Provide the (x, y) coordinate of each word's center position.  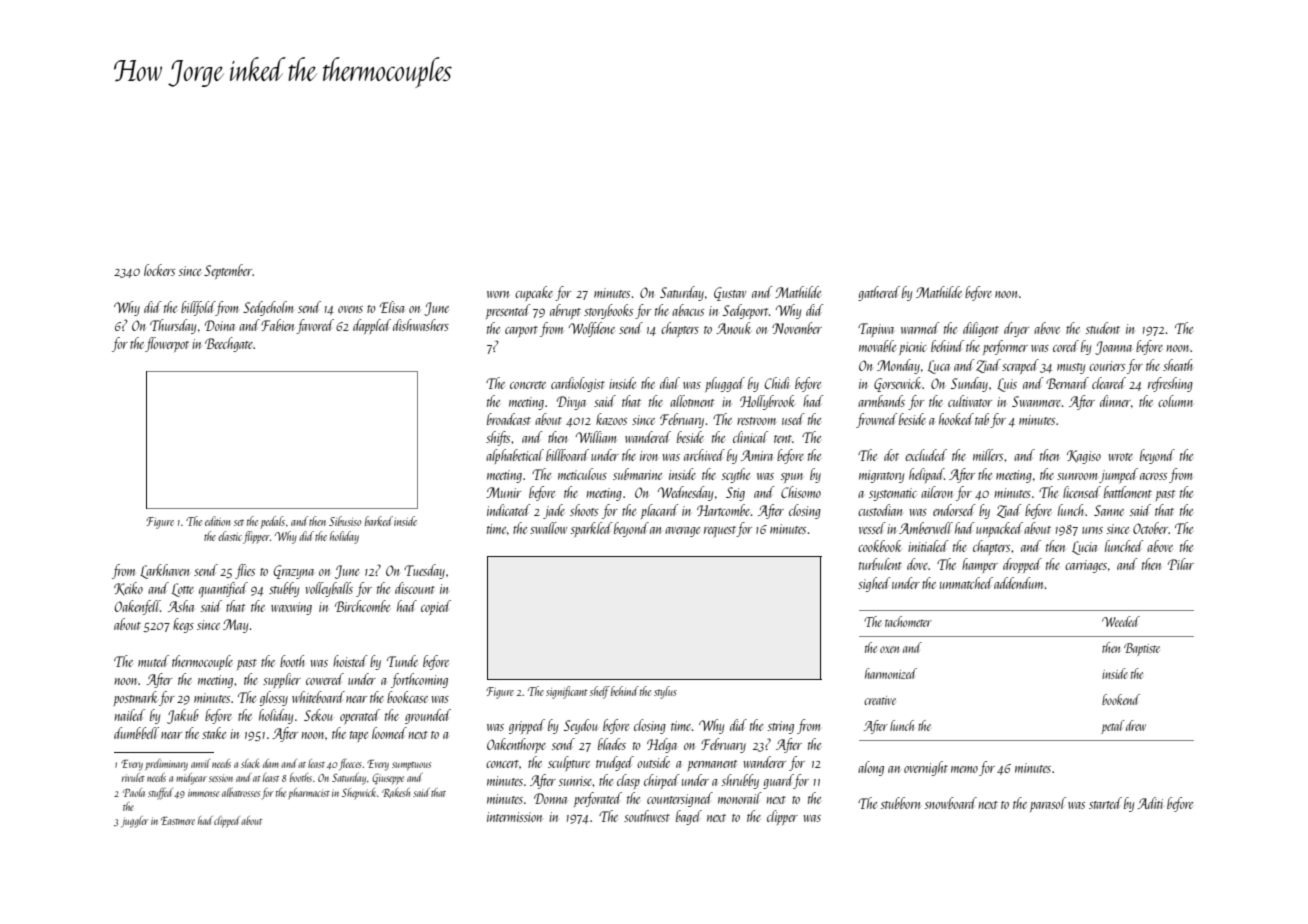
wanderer (764, 762)
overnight (926, 768)
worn (498, 294)
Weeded (1121, 621)
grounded (428, 716)
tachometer (908, 621)
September (228, 271)
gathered (879, 293)
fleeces (350, 765)
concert (502, 764)
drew (1136, 725)
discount (415, 588)
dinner (1115, 401)
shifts (498, 438)
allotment (692, 401)
